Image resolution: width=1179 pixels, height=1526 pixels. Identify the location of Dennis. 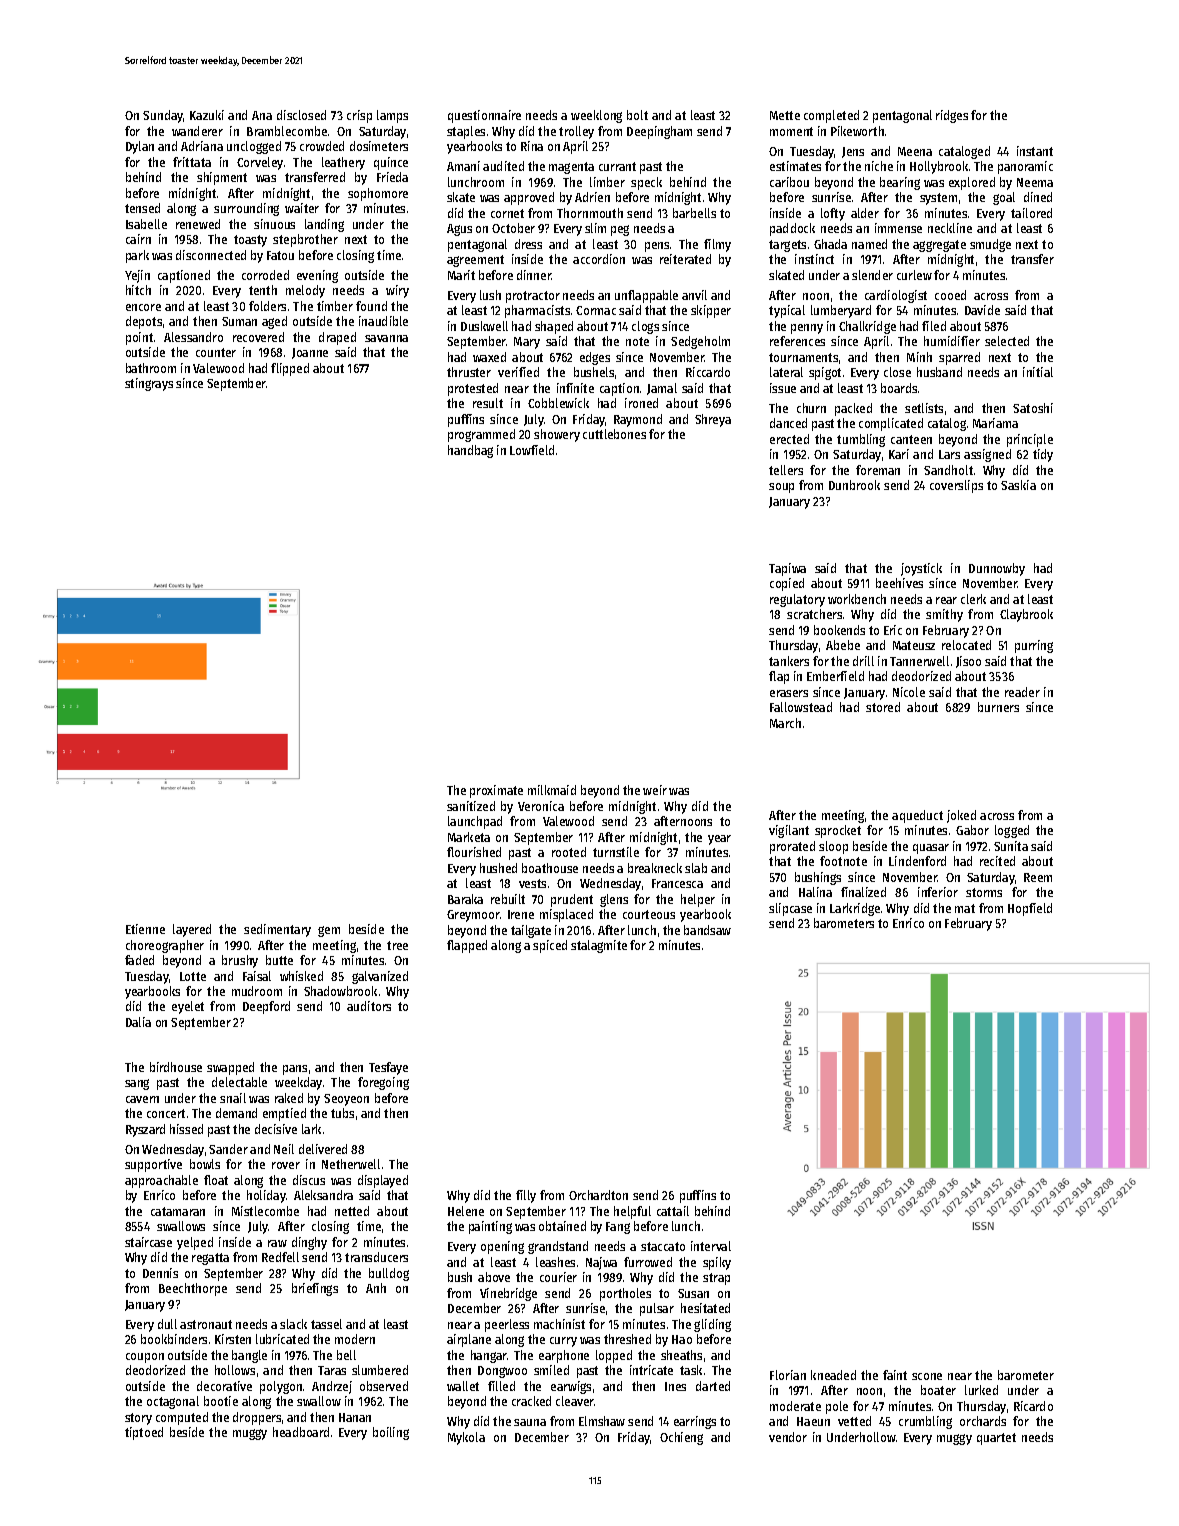
(160, 1273).
